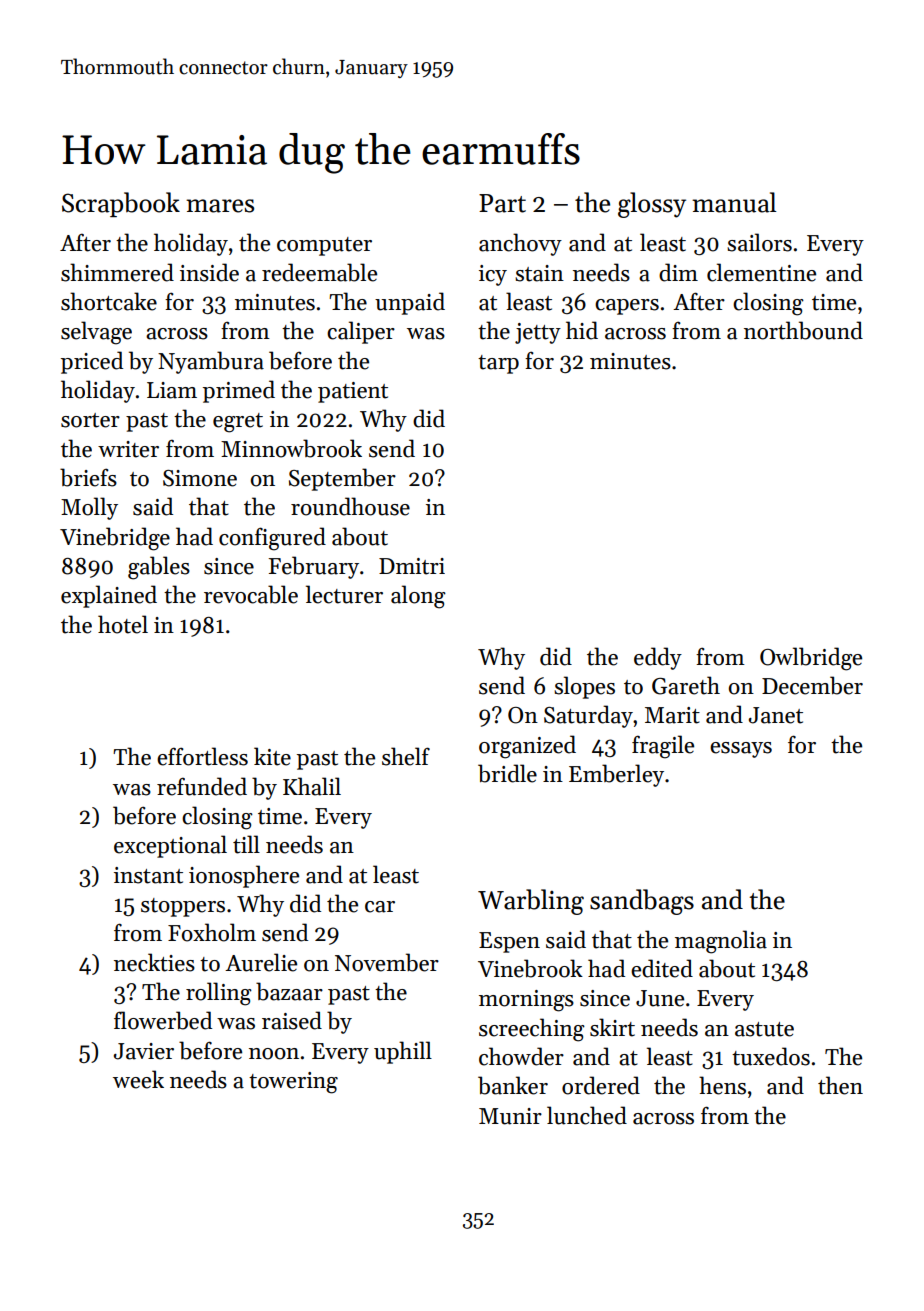 Image resolution: width=924 pixels, height=1311 pixels. I want to click on eddy, so click(658, 658).
